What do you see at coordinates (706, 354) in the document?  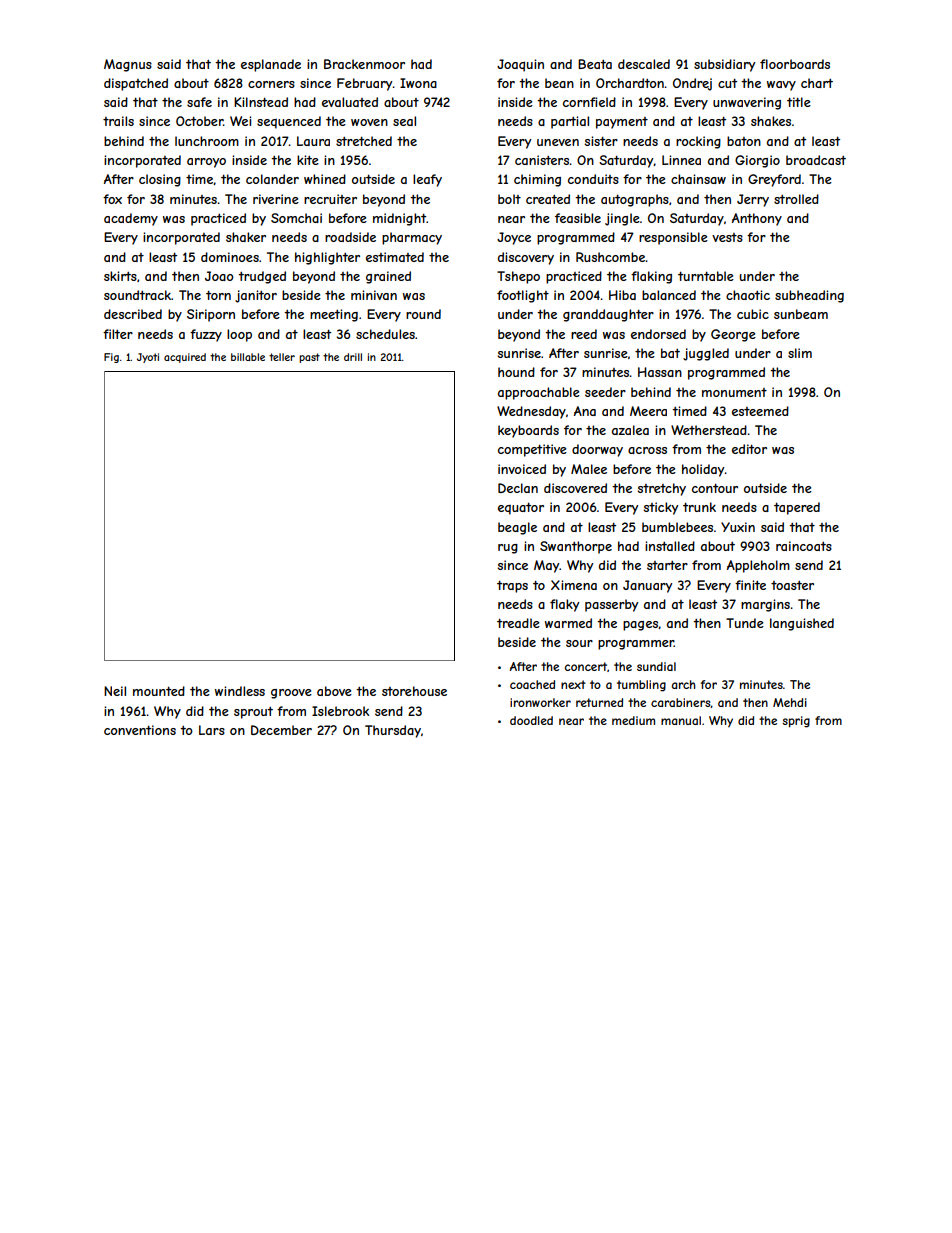 I see `juggled` at bounding box center [706, 354].
